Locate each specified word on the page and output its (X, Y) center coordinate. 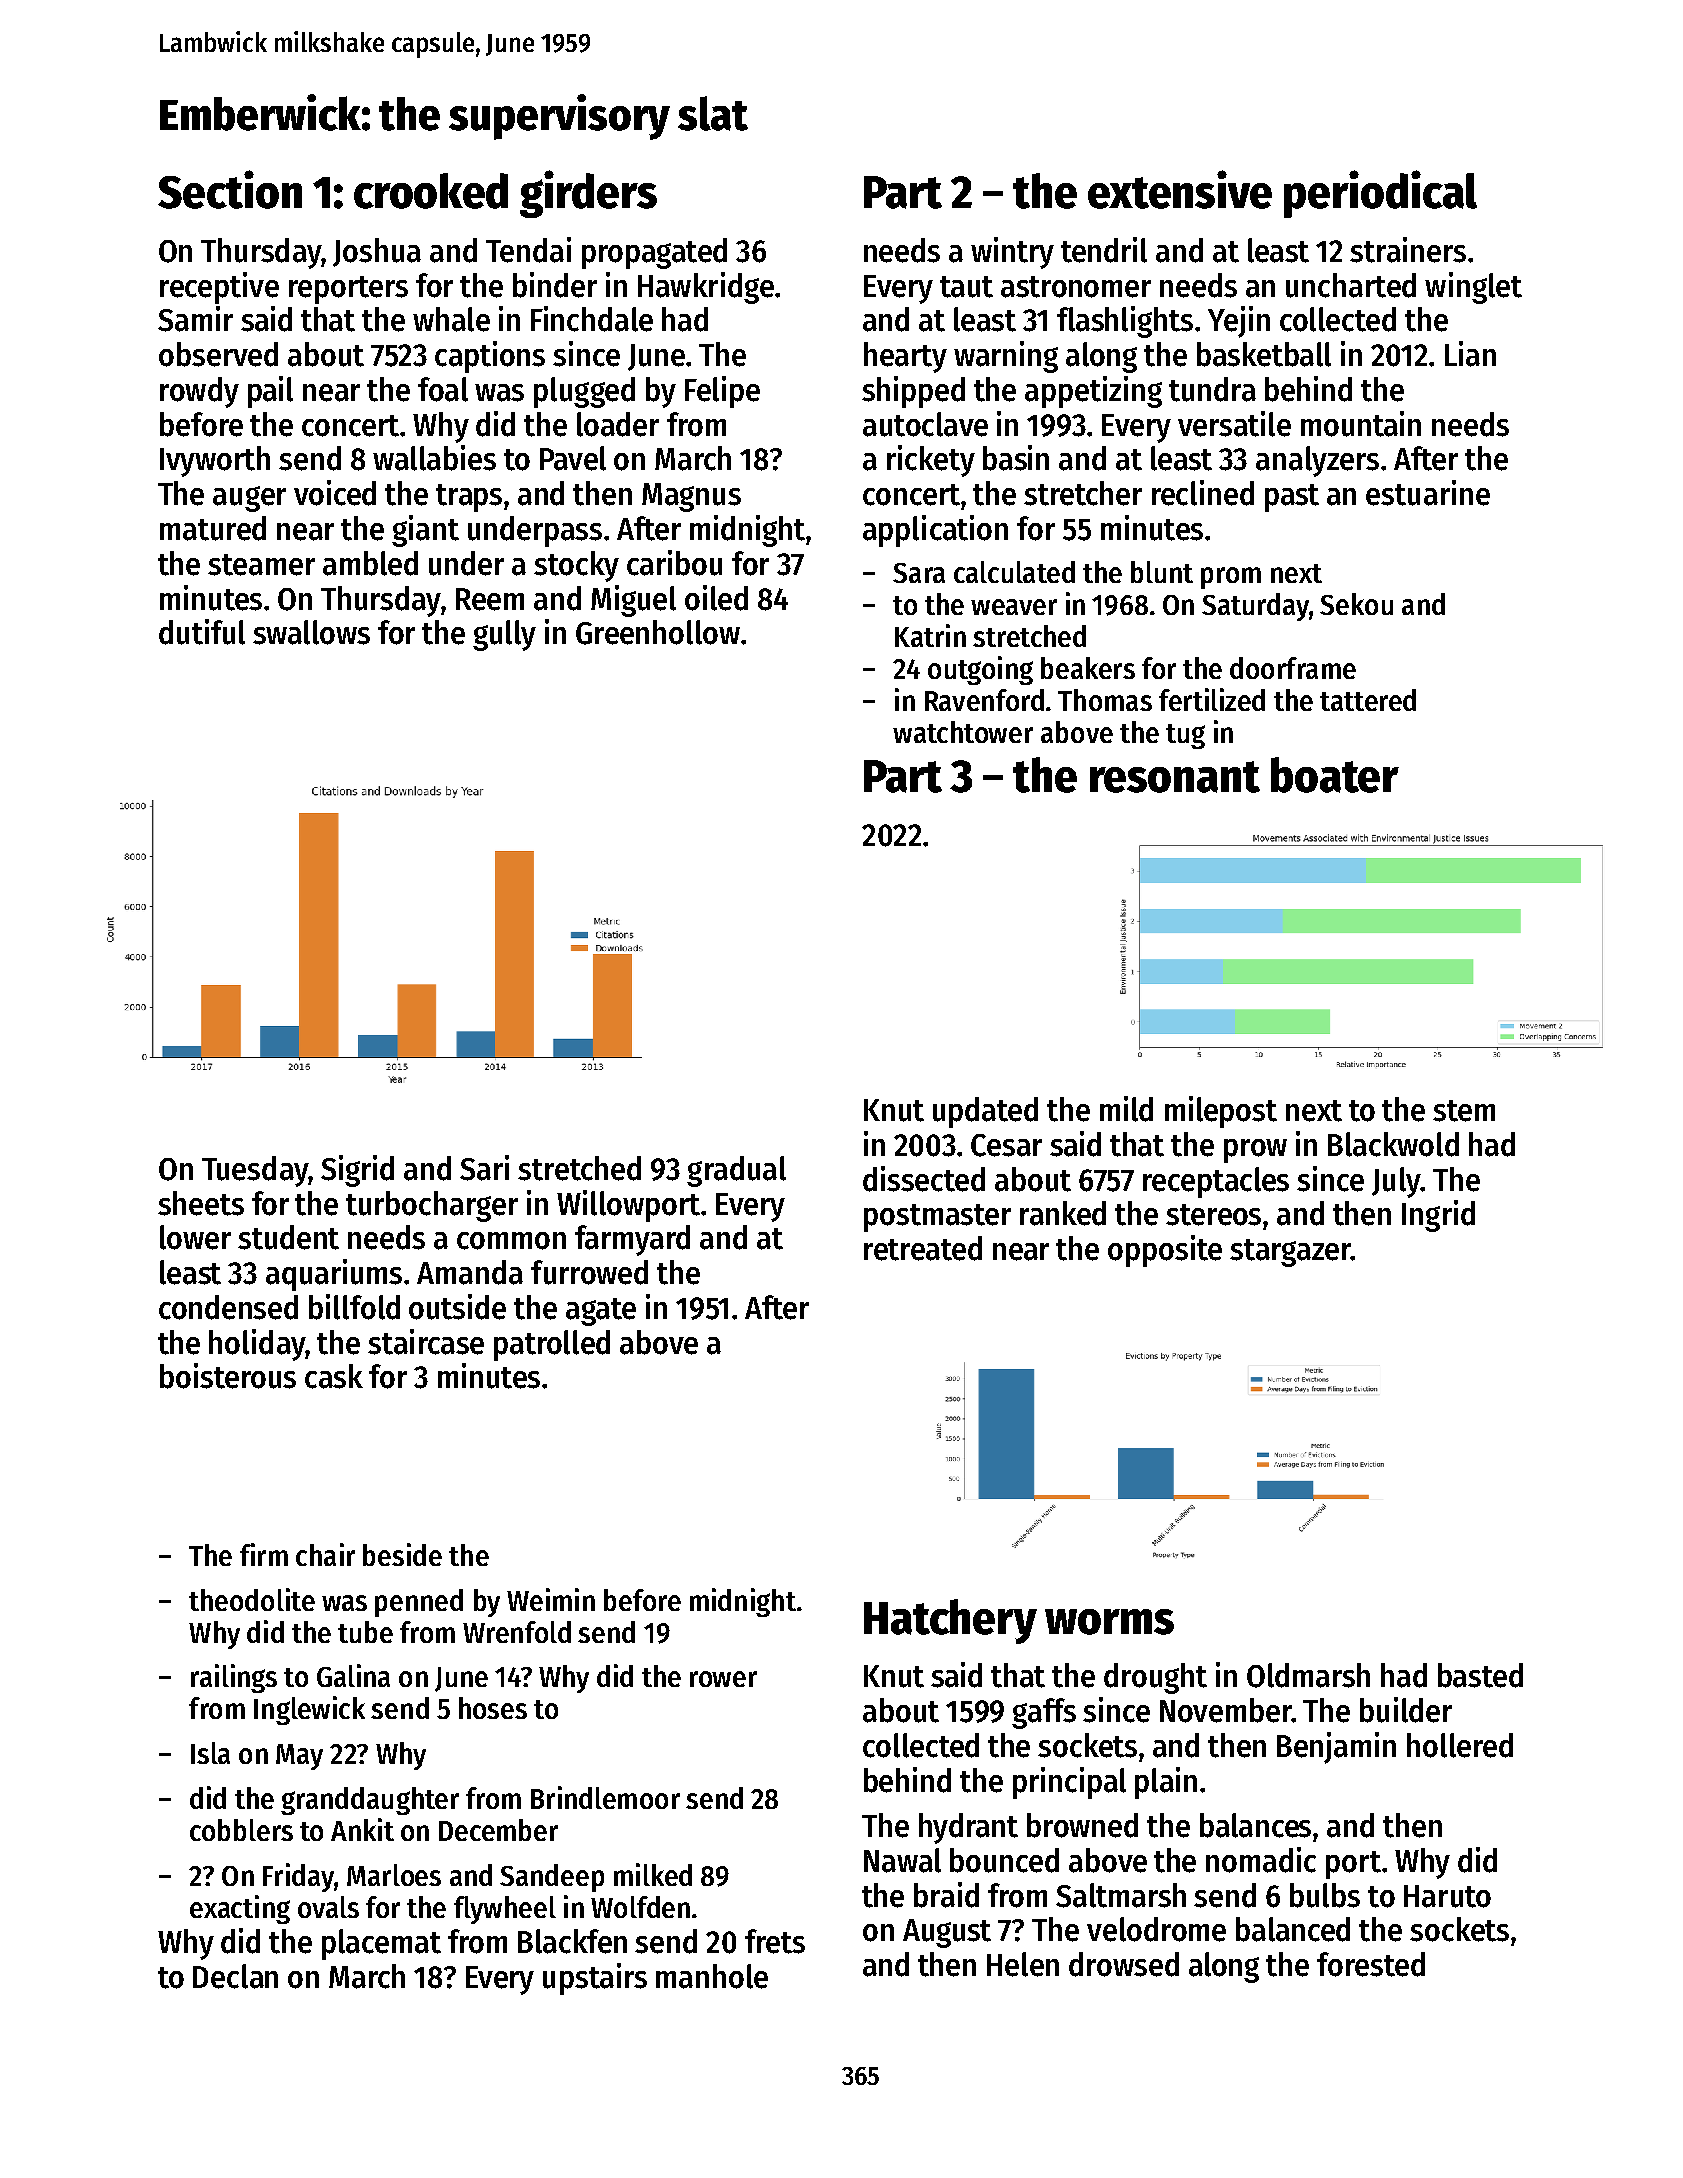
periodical (1380, 194)
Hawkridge (706, 288)
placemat (381, 1944)
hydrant (968, 1828)
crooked (431, 191)
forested (1371, 1964)
